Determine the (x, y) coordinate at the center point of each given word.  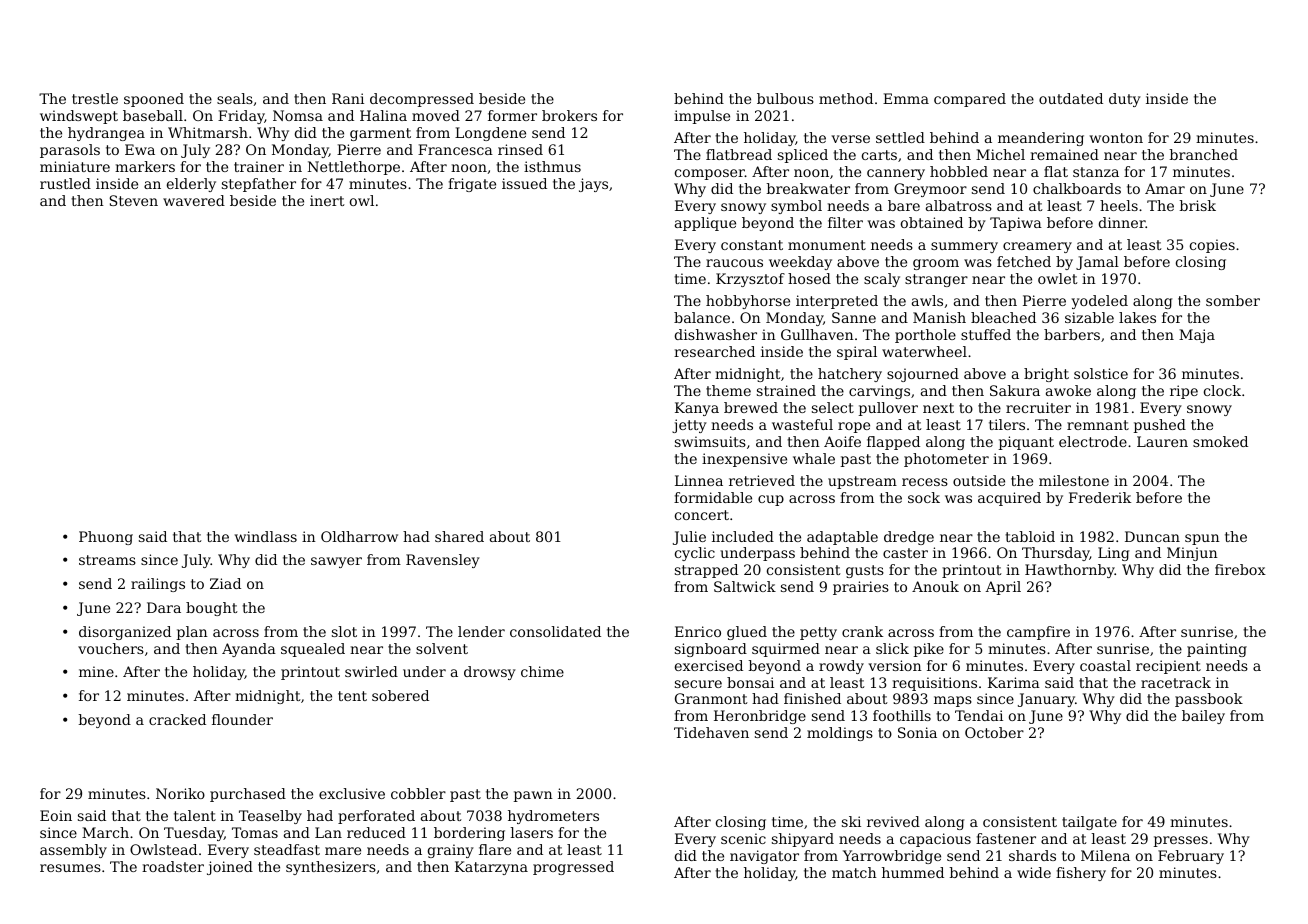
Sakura (1015, 390)
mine (96, 671)
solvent (442, 648)
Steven (134, 200)
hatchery (850, 375)
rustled (65, 183)
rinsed (520, 149)
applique (705, 224)
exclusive (352, 793)
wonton (1116, 138)
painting (1217, 650)
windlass (266, 536)
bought (212, 609)
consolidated (555, 631)
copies (1212, 246)
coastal (1105, 665)
